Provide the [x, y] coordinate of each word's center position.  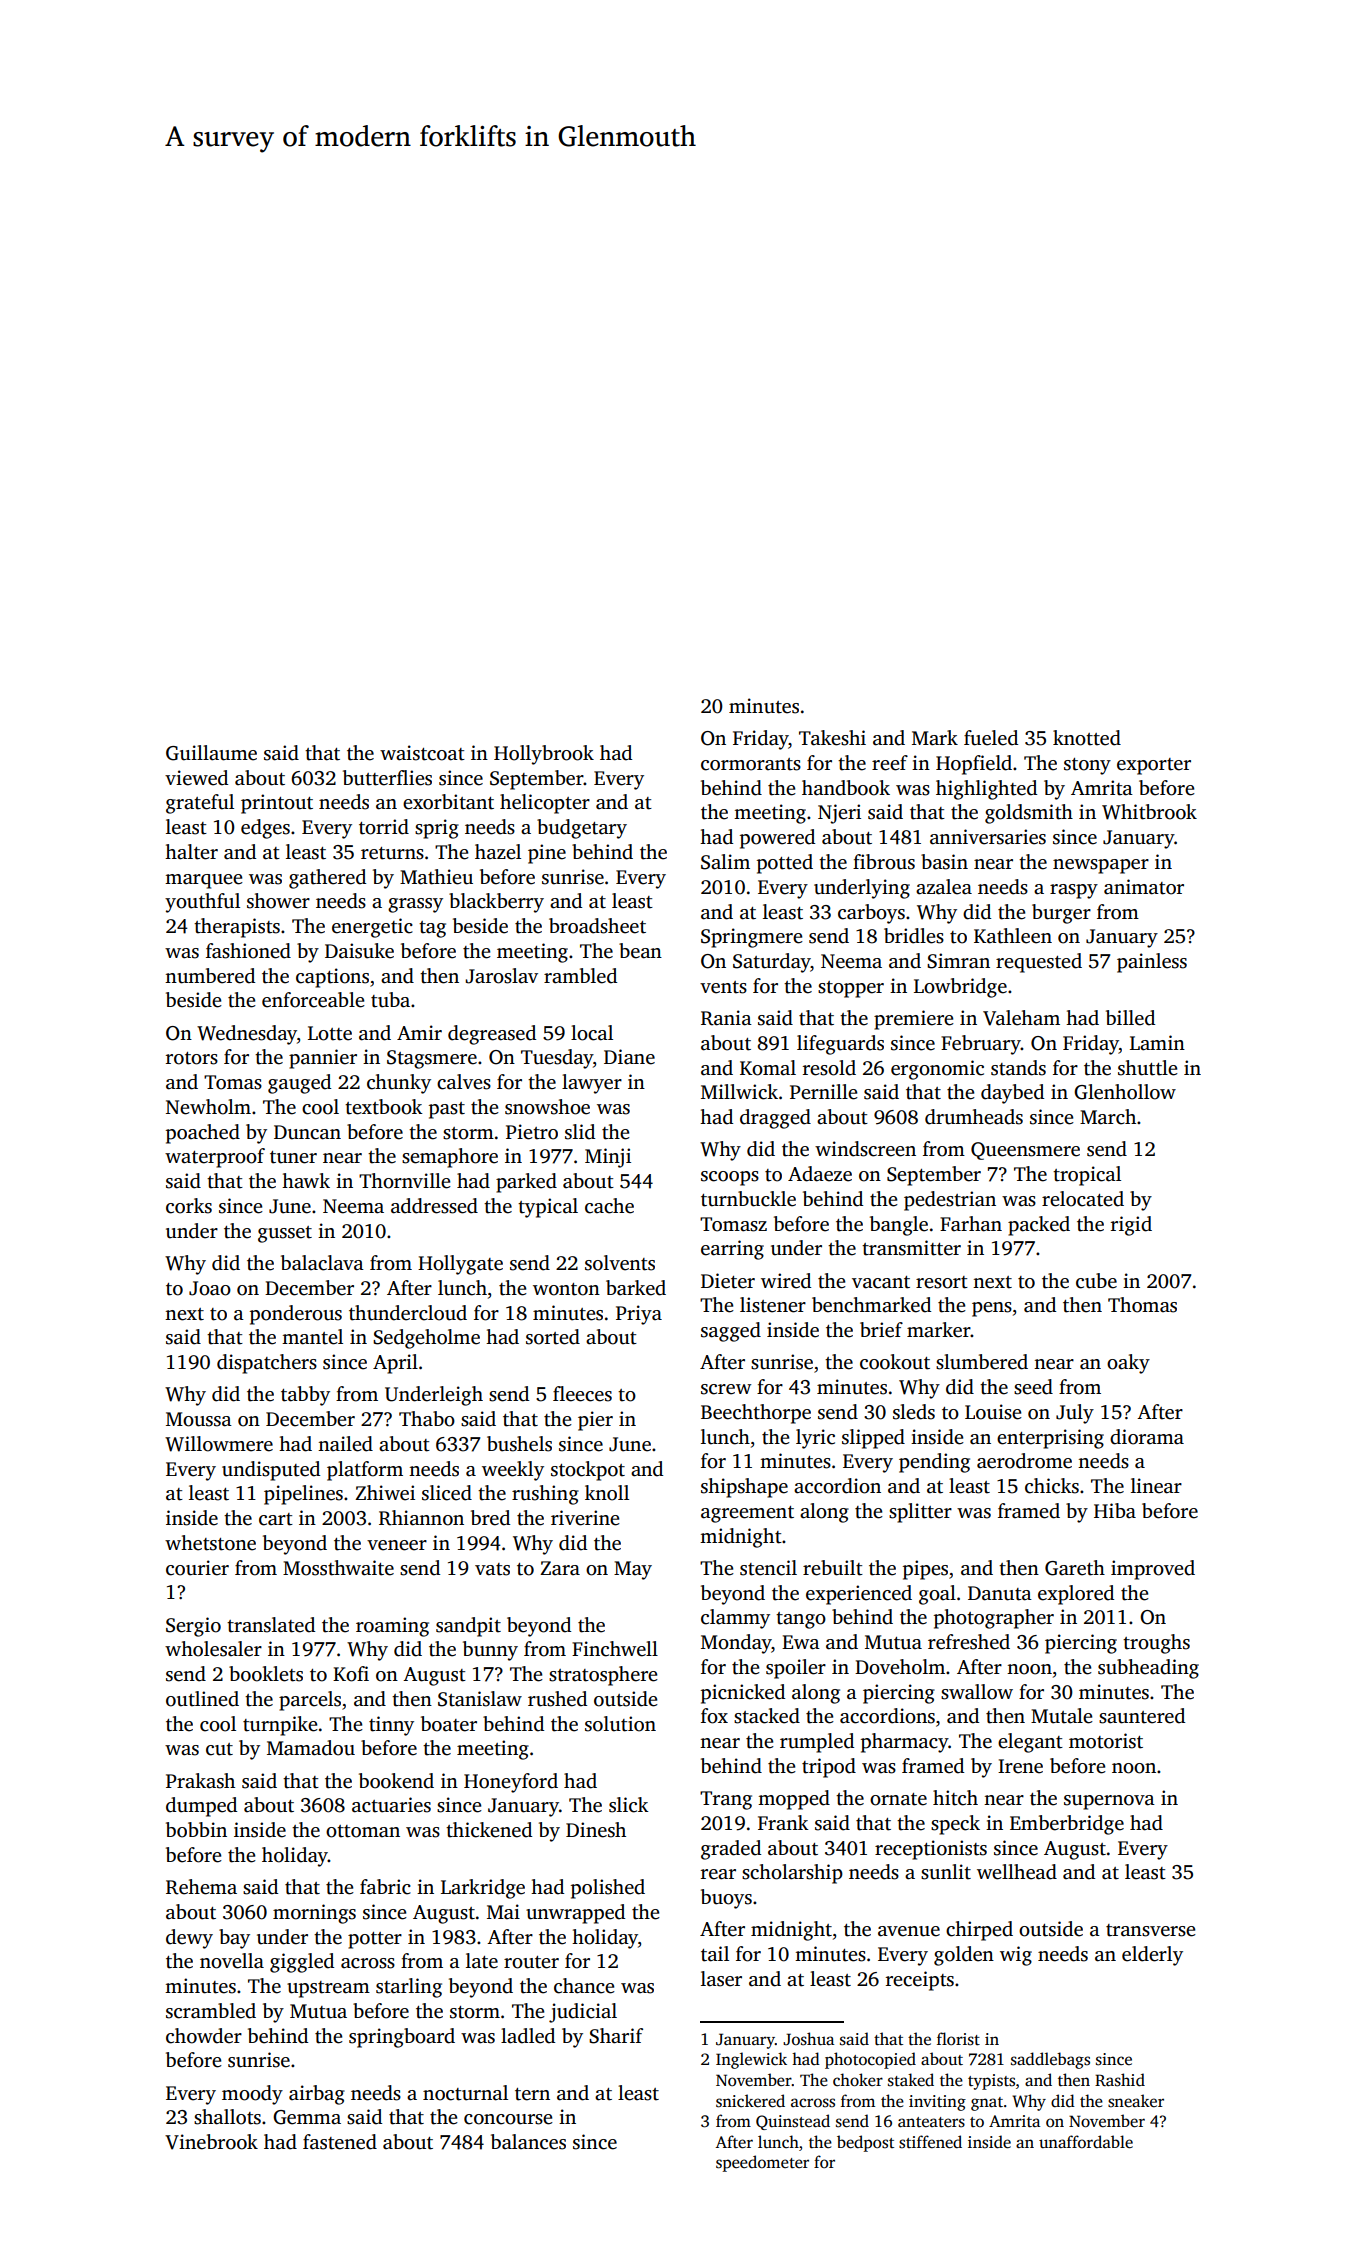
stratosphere [603, 1676]
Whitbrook [1149, 812]
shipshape [744, 1488]
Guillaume [211, 753]
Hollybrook [544, 755]
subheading [1148, 1669]
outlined [202, 1699]
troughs [1156, 1644]
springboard [402, 2038]
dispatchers [267, 1364]
